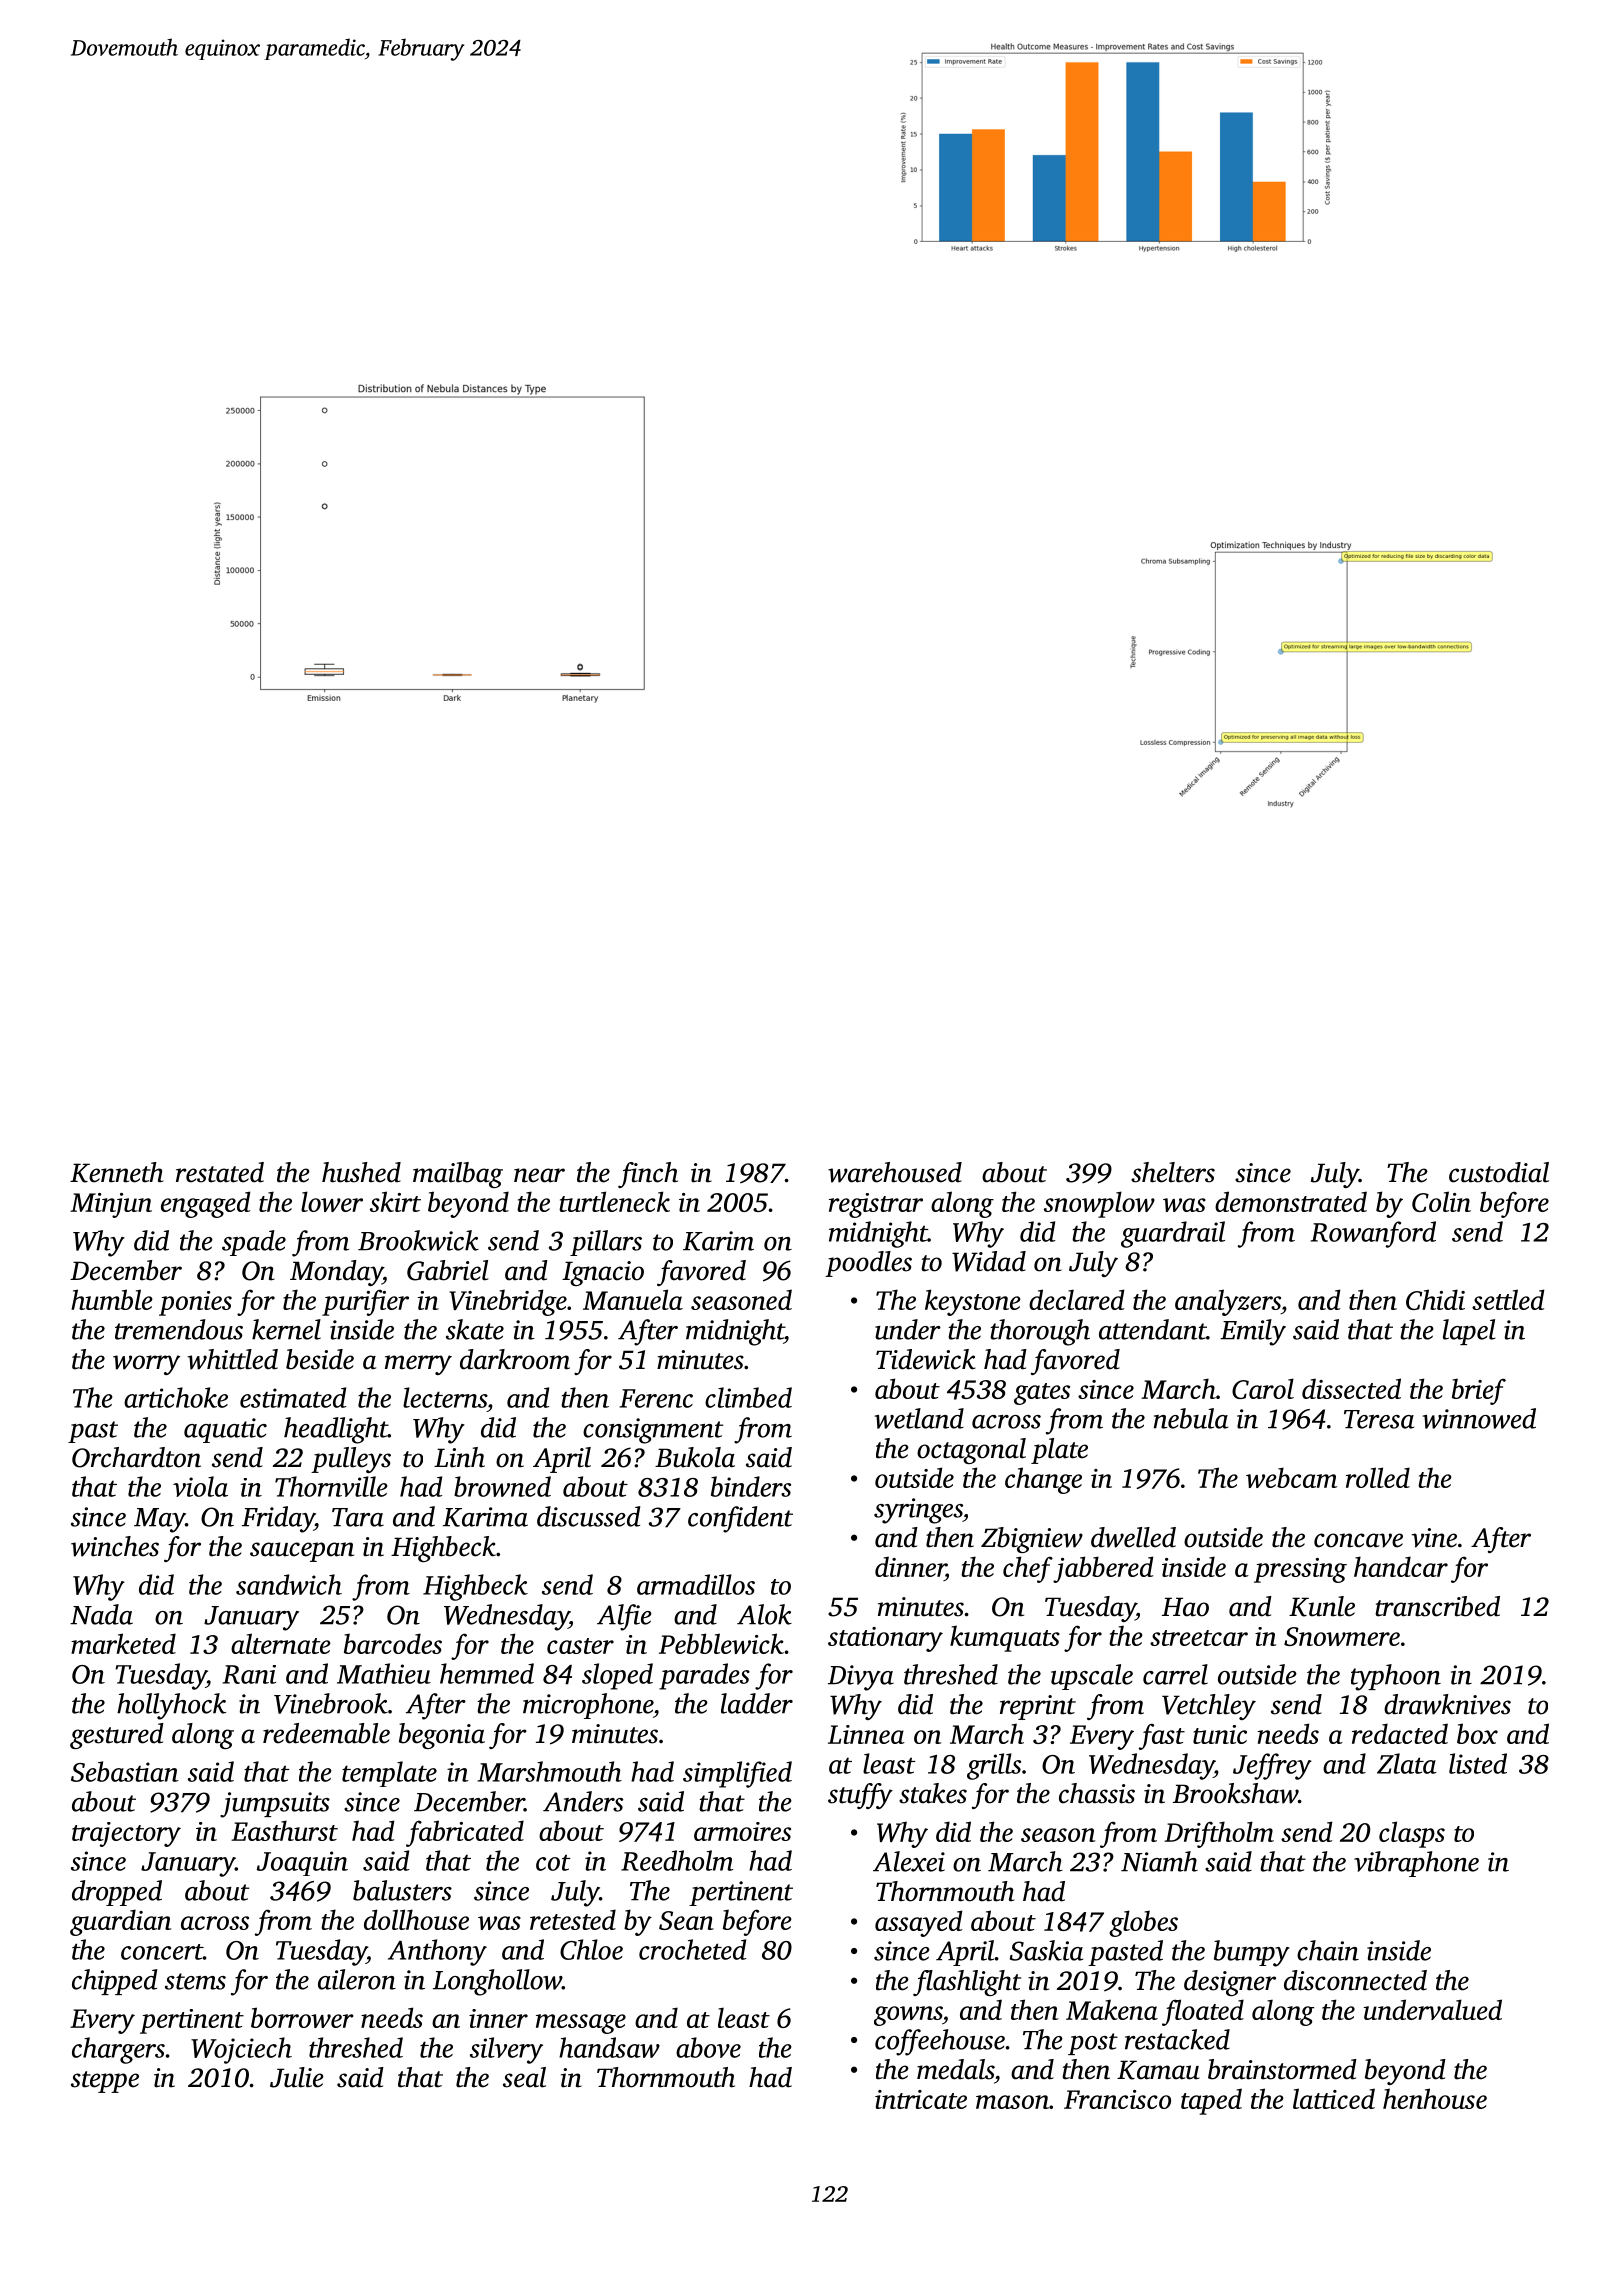 Image resolution: width=1620 pixels, height=2292 pixels. Describe the element at coordinates (926, 1359) in the image. I see `Tidewick` at that location.
